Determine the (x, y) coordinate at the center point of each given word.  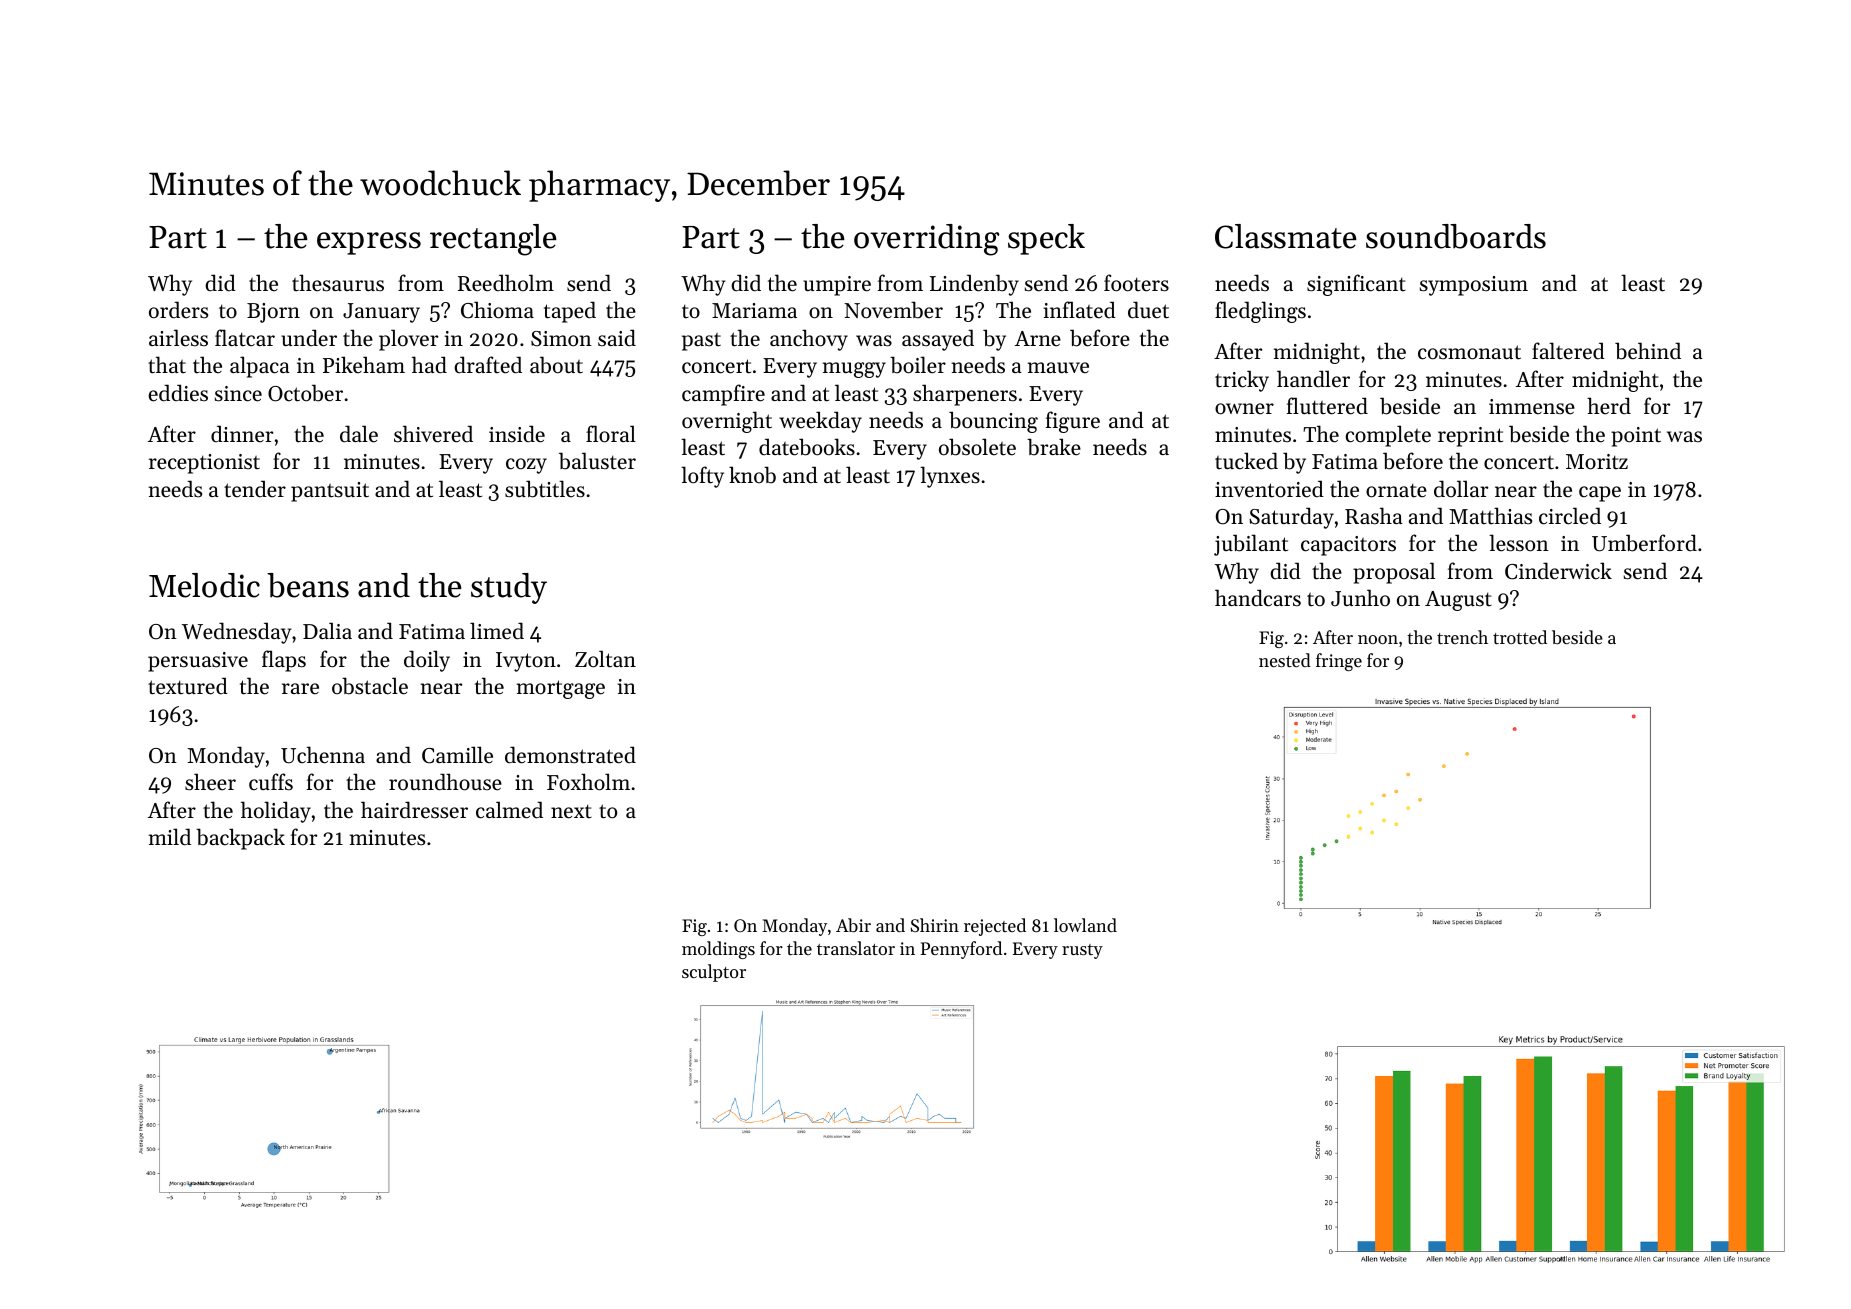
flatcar (245, 338)
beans (308, 585)
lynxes (950, 477)
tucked (1246, 461)
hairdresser (414, 810)
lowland (1085, 925)
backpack (240, 839)
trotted (1520, 637)
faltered (1568, 351)
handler (1313, 379)
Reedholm (506, 283)
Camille (457, 755)
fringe (1339, 662)
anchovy (809, 340)
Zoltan (605, 659)
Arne (1038, 339)
